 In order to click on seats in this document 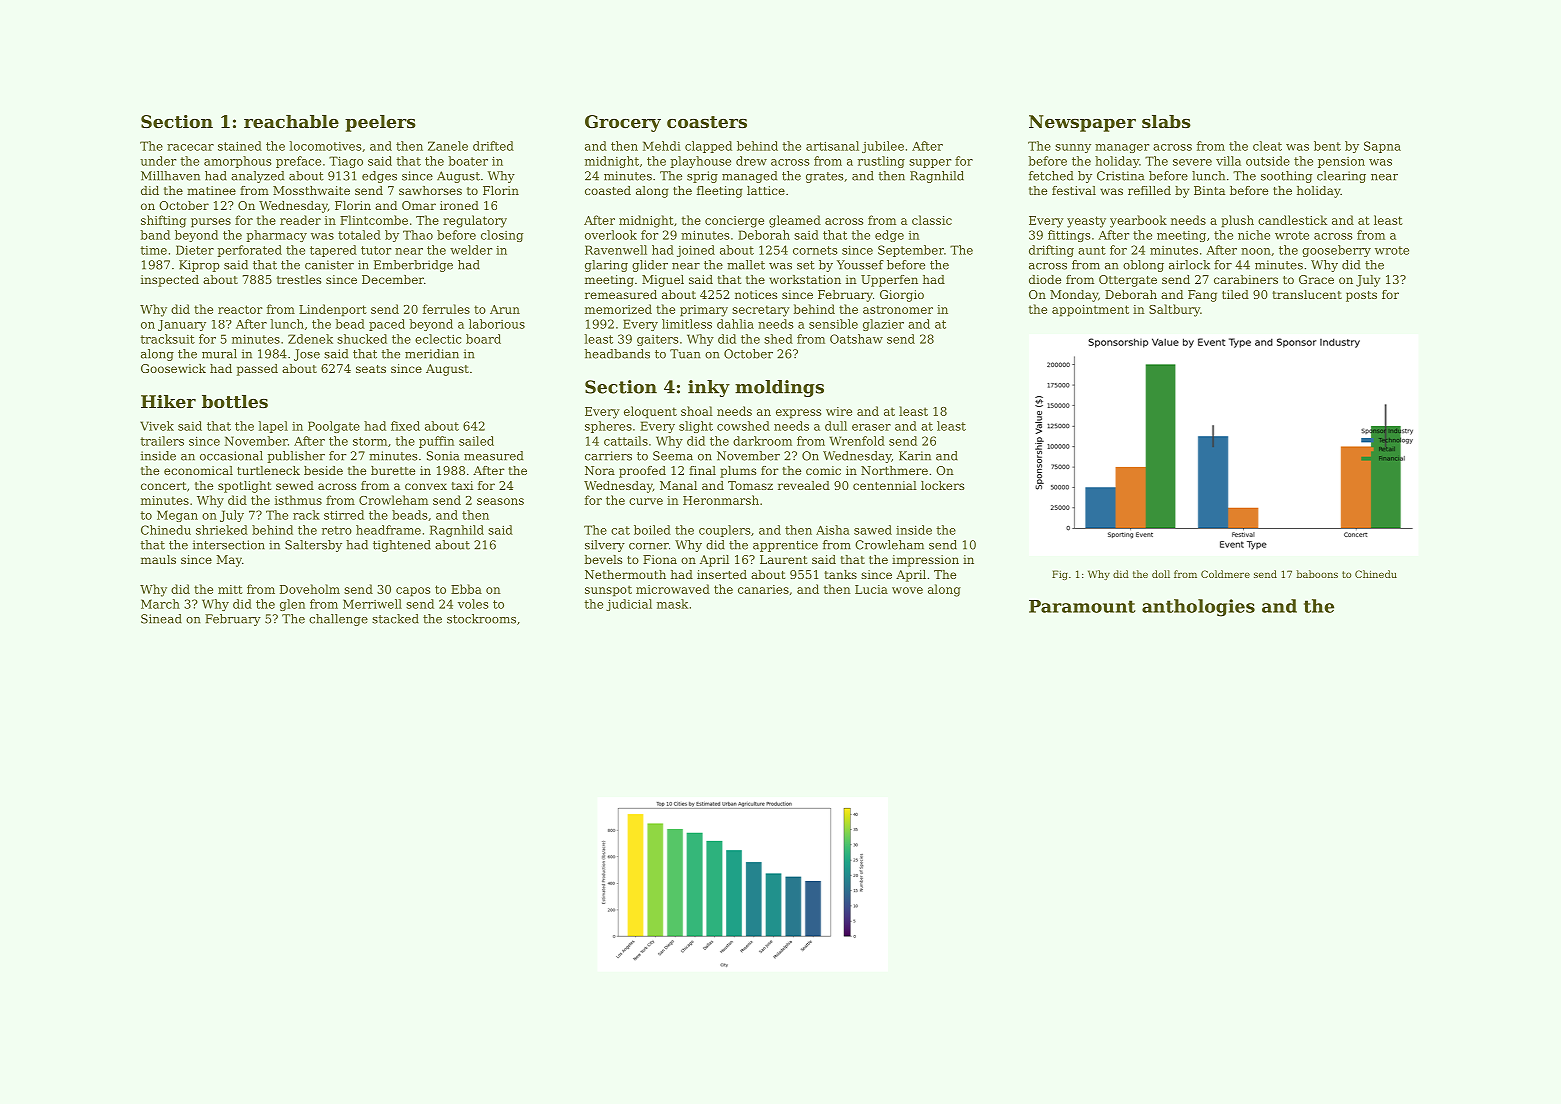, I will do `click(371, 369)`.
